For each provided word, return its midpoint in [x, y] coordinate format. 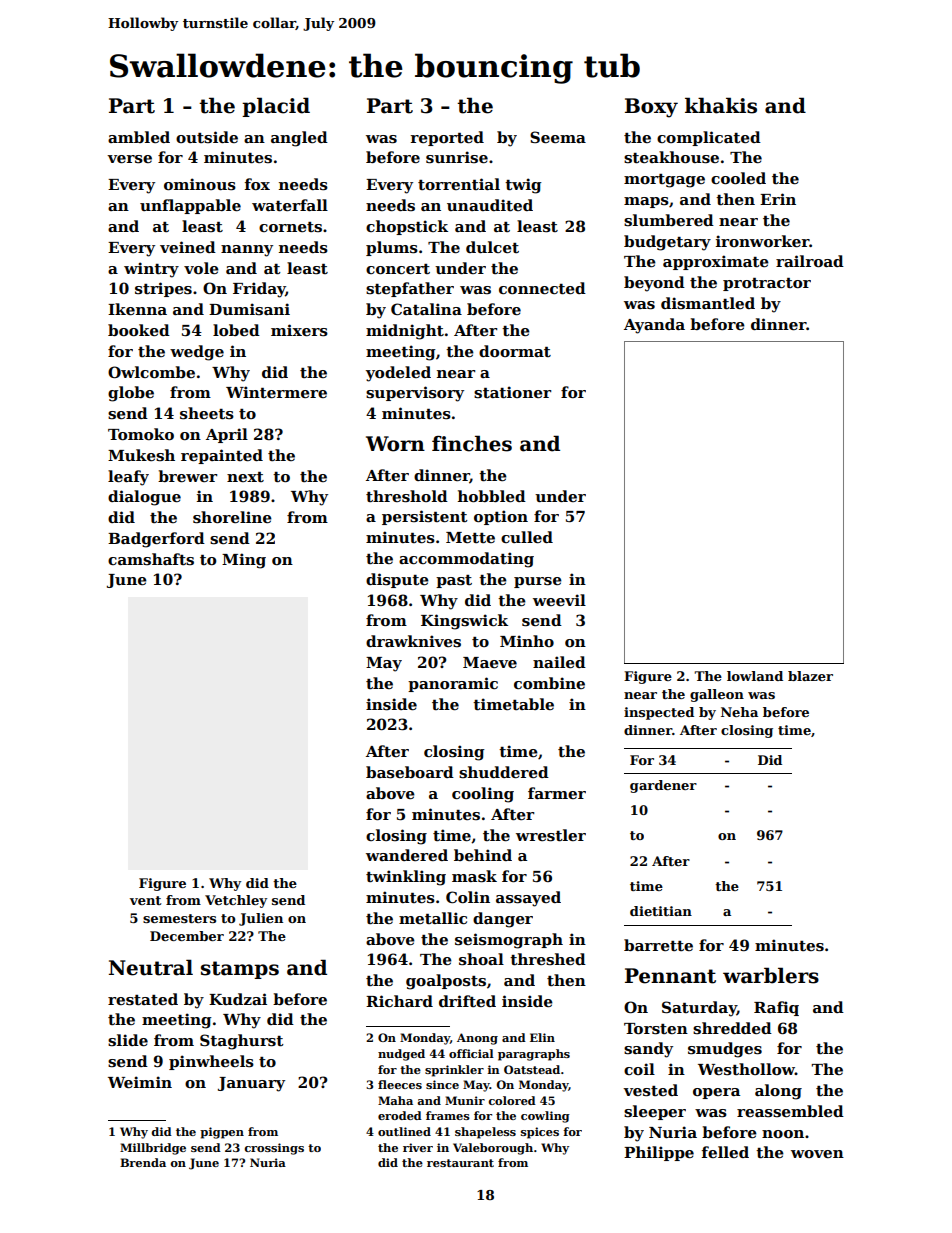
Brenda [143, 1162]
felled [725, 1152]
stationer [512, 392]
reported [447, 138]
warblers [771, 975]
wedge [197, 353]
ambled [139, 137]
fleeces [400, 1084]
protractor [767, 284]
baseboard [410, 772]
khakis [721, 105]
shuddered [504, 772]
